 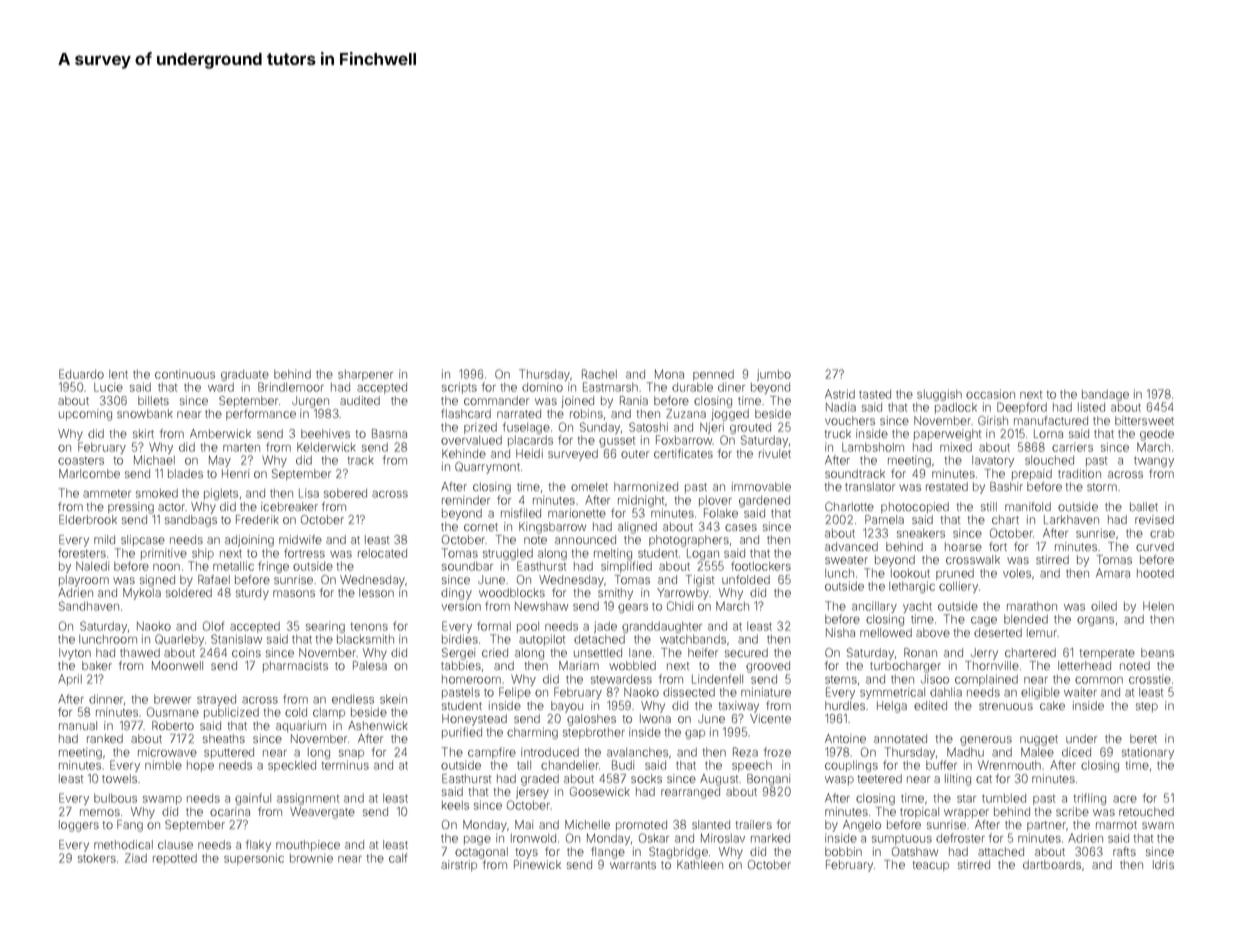 I want to click on hooted, so click(x=1155, y=573).
